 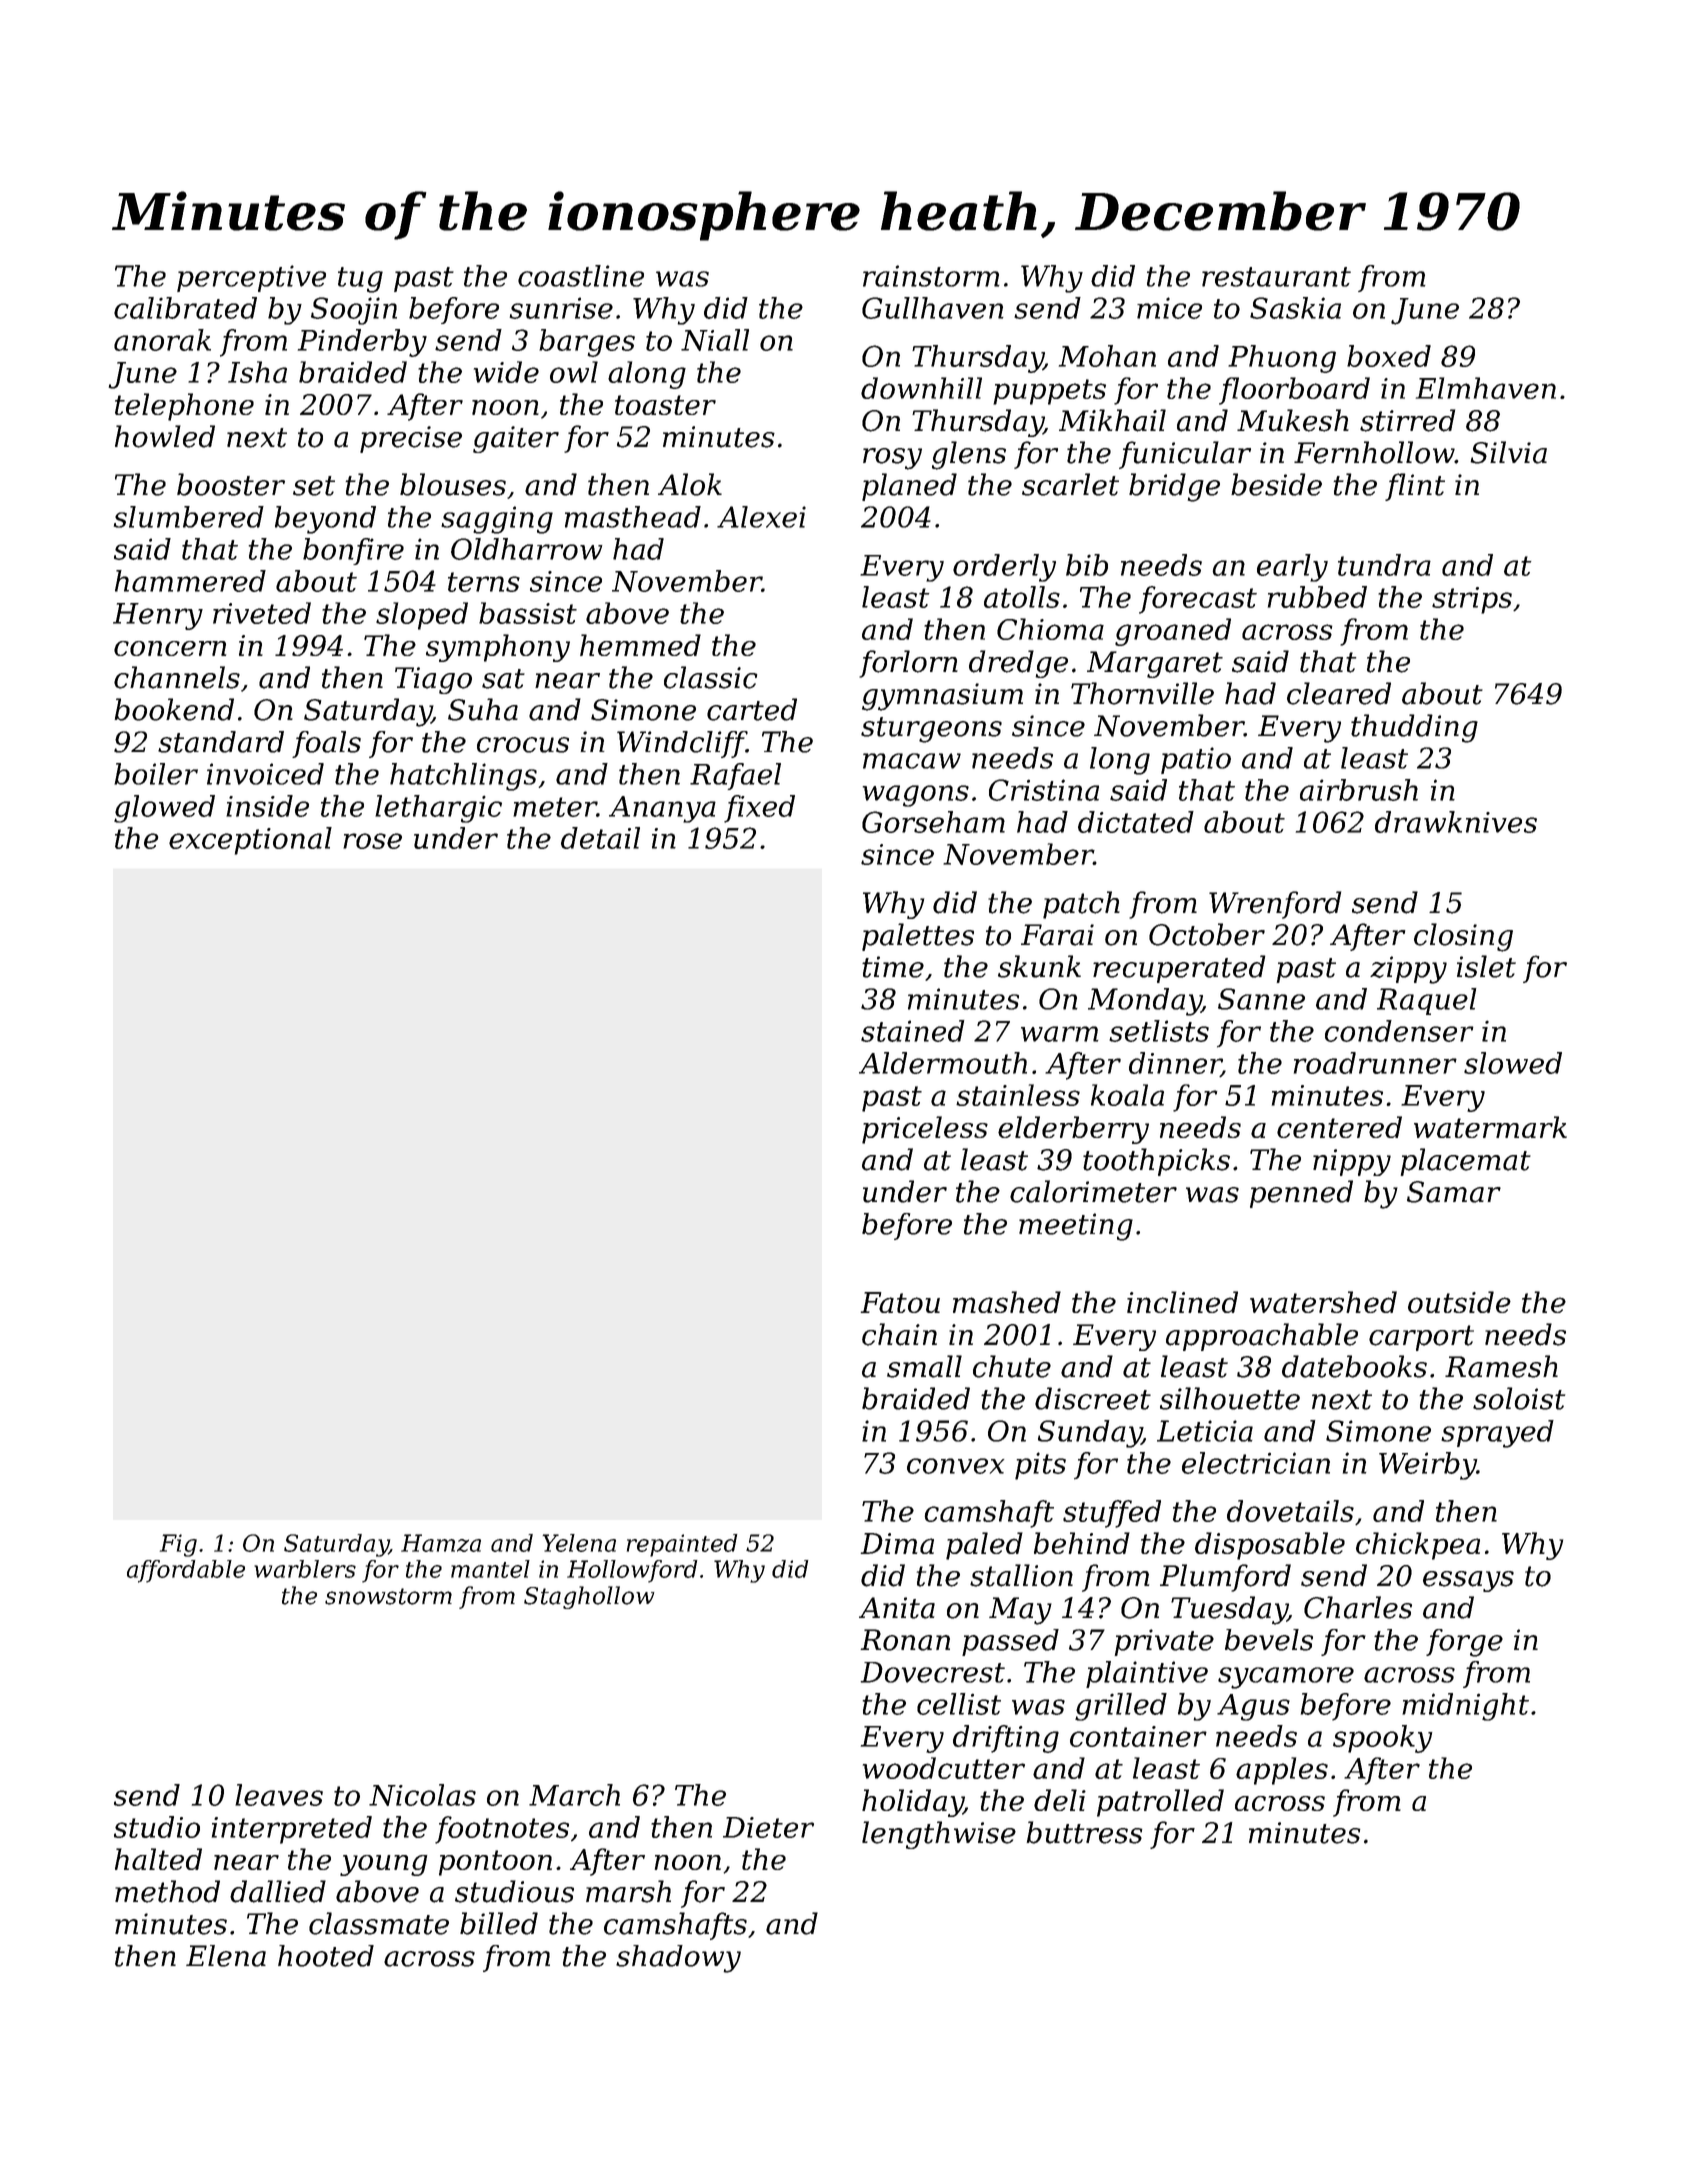 I want to click on slumbered, so click(x=189, y=517).
